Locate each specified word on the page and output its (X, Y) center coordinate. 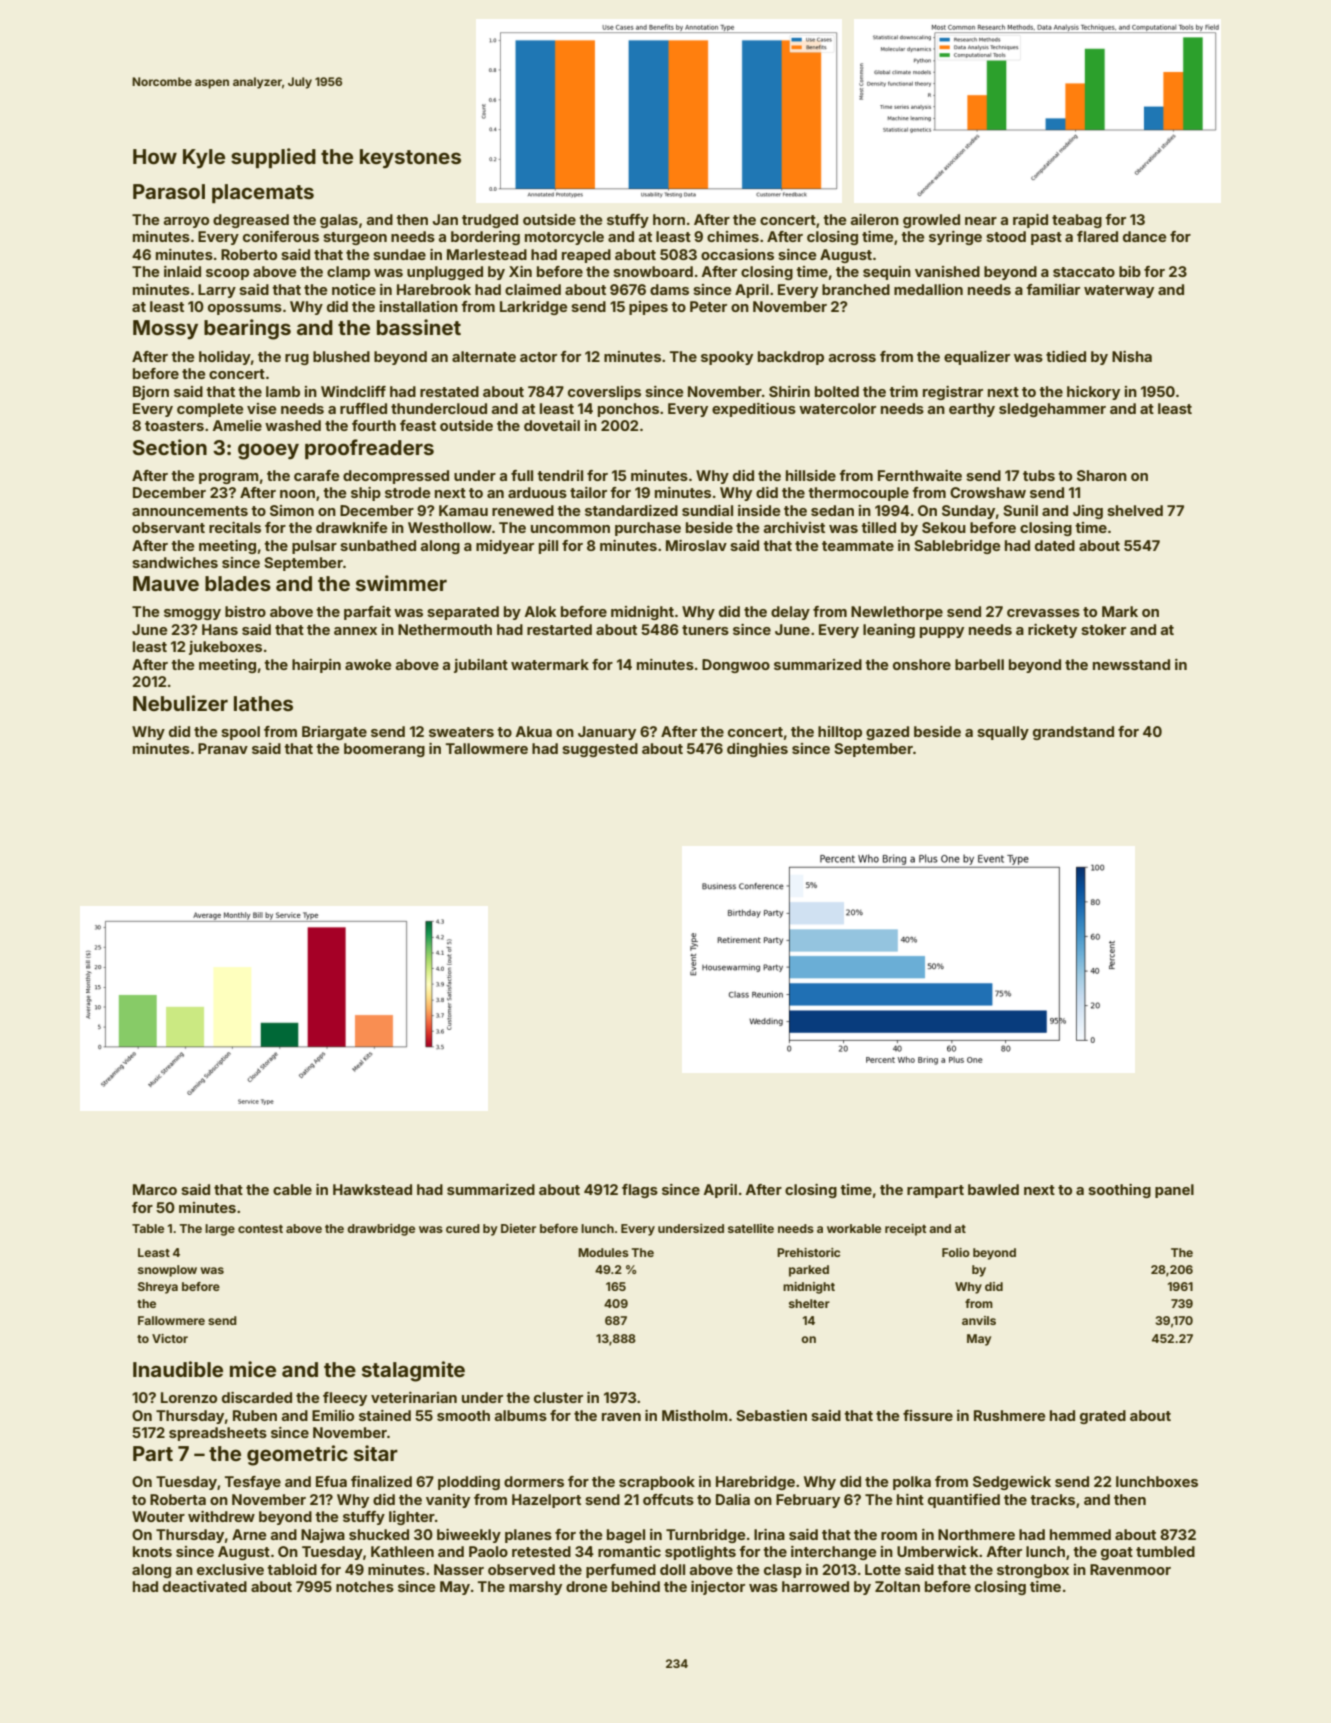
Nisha (1132, 356)
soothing (1119, 1191)
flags (640, 1191)
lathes (263, 703)
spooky (727, 358)
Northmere (976, 1534)
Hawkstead (372, 1189)
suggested (600, 750)
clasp (783, 1571)
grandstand (1073, 733)
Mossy (165, 330)
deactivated (205, 1586)
